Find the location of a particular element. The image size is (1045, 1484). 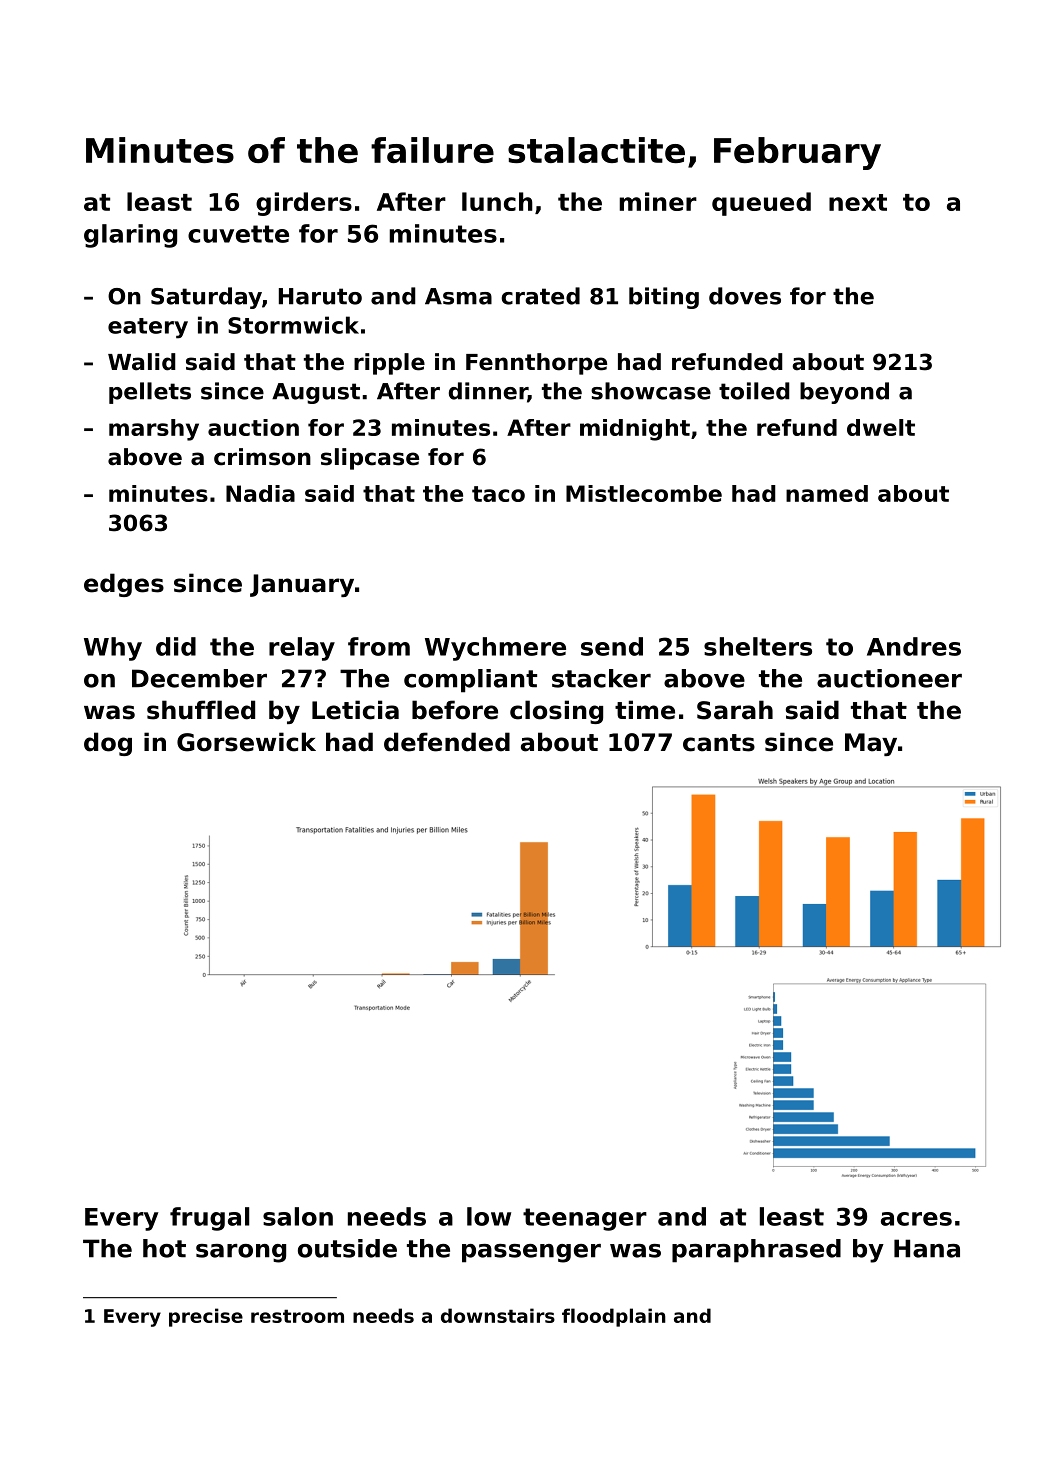

precise is located at coordinates (206, 1317).
